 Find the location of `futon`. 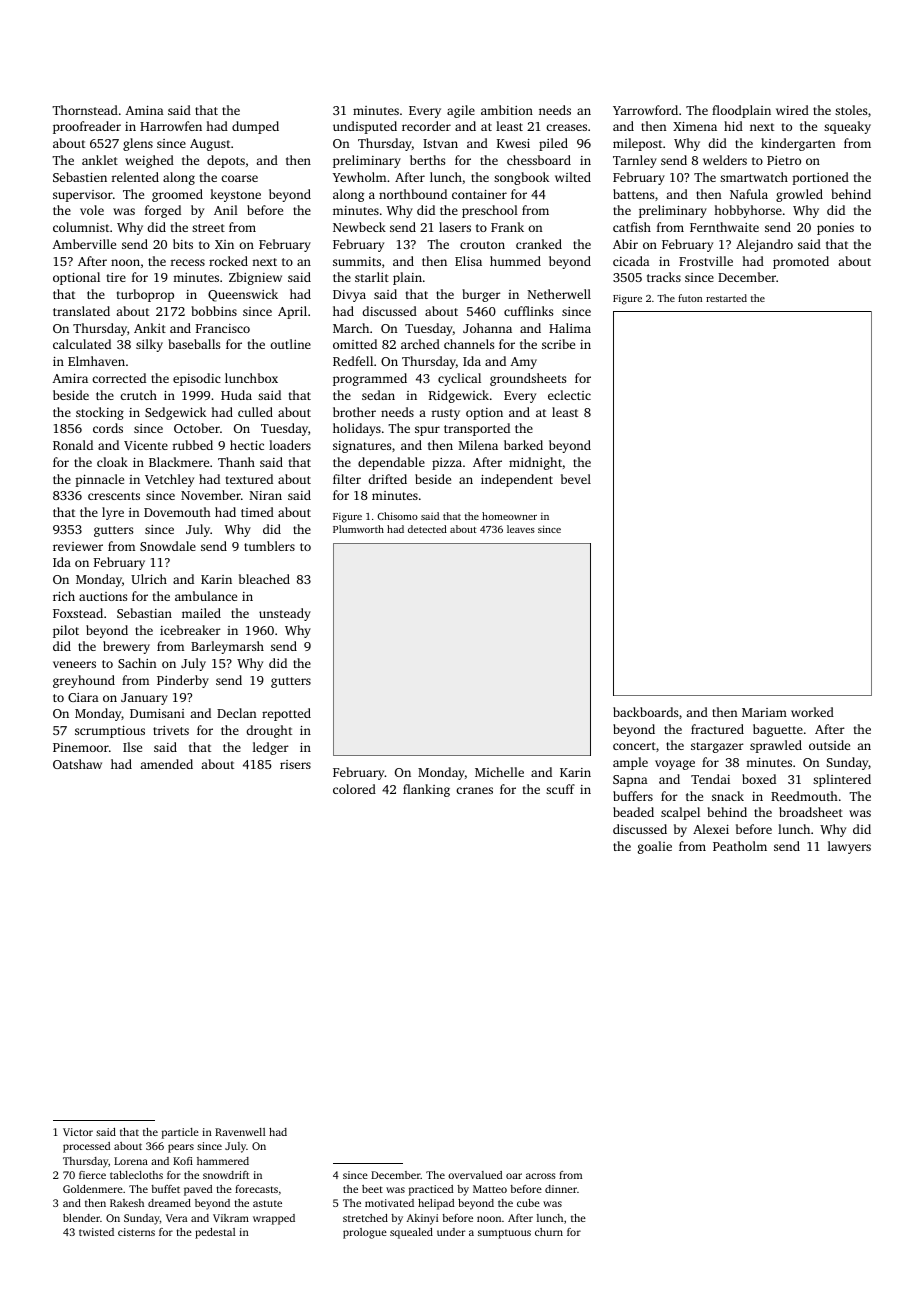

futon is located at coordinates (690, 298).
